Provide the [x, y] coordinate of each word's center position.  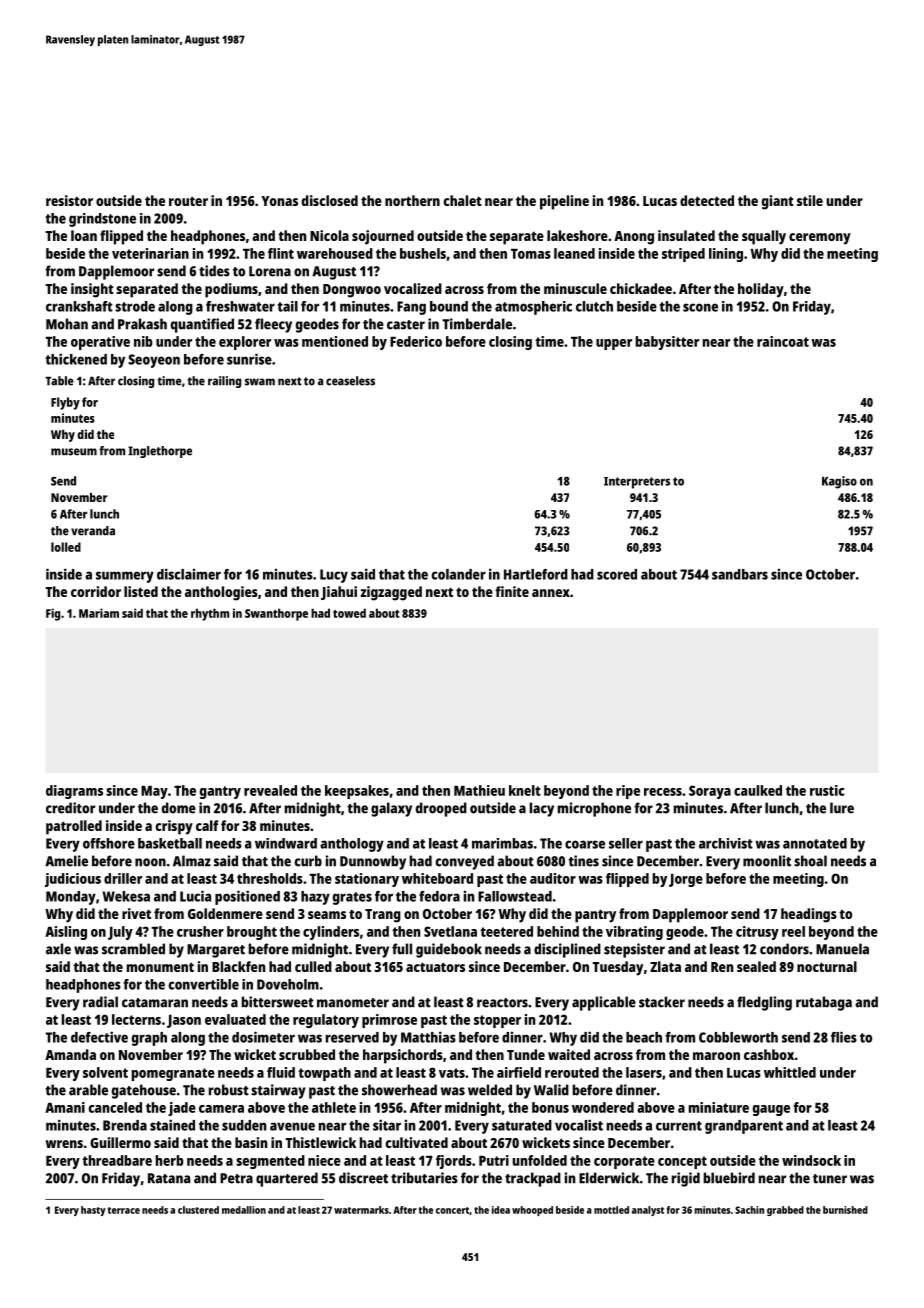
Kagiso [839, 482]
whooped [532, 1211]
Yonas [279, 201]
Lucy [334, 576]
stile [810, 200]
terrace [124, 1210]
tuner [830, 1179]
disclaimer [189, 574]
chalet [463, 200]
